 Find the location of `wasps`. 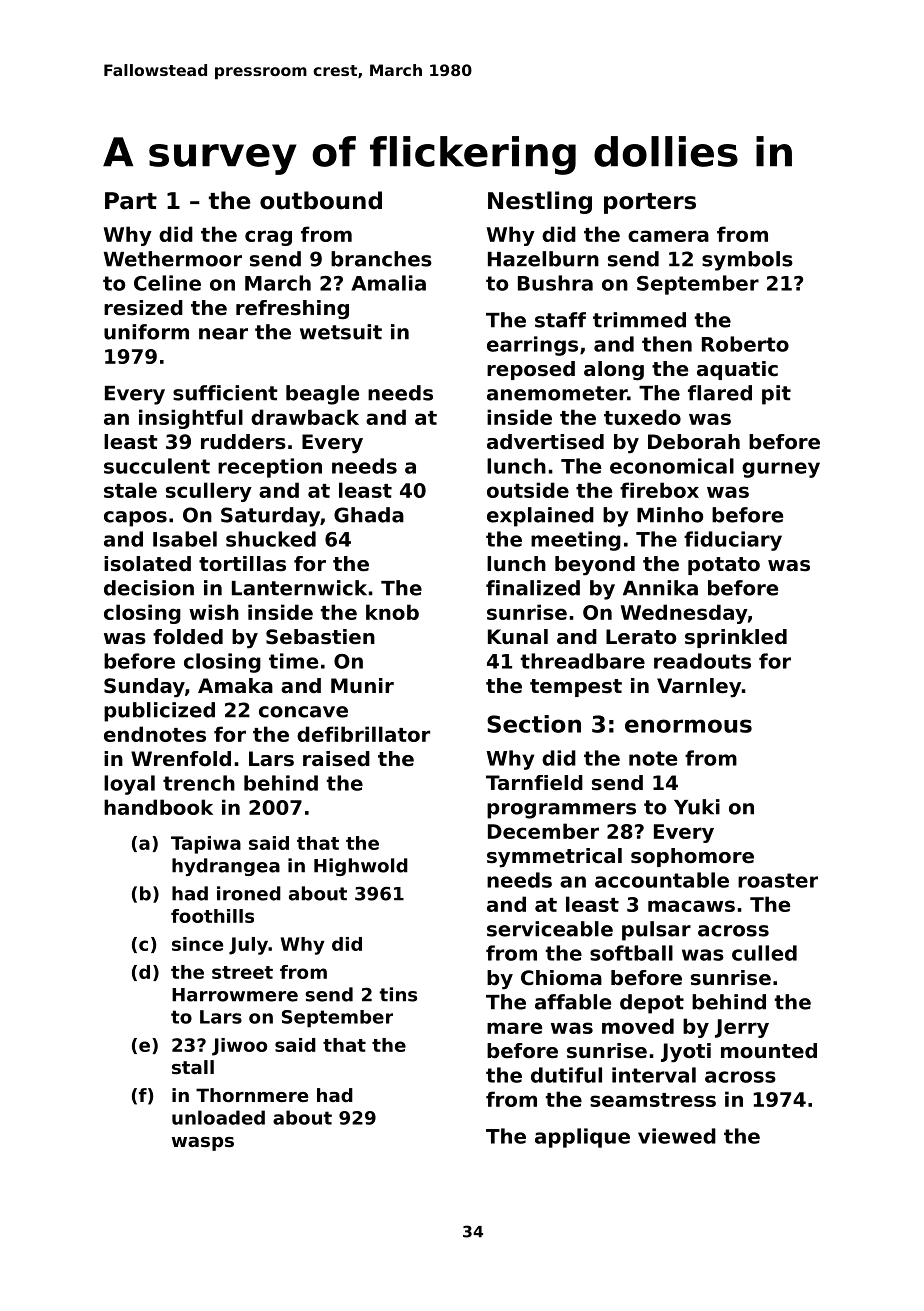

wasps is located at coordinates (203, 1144).
